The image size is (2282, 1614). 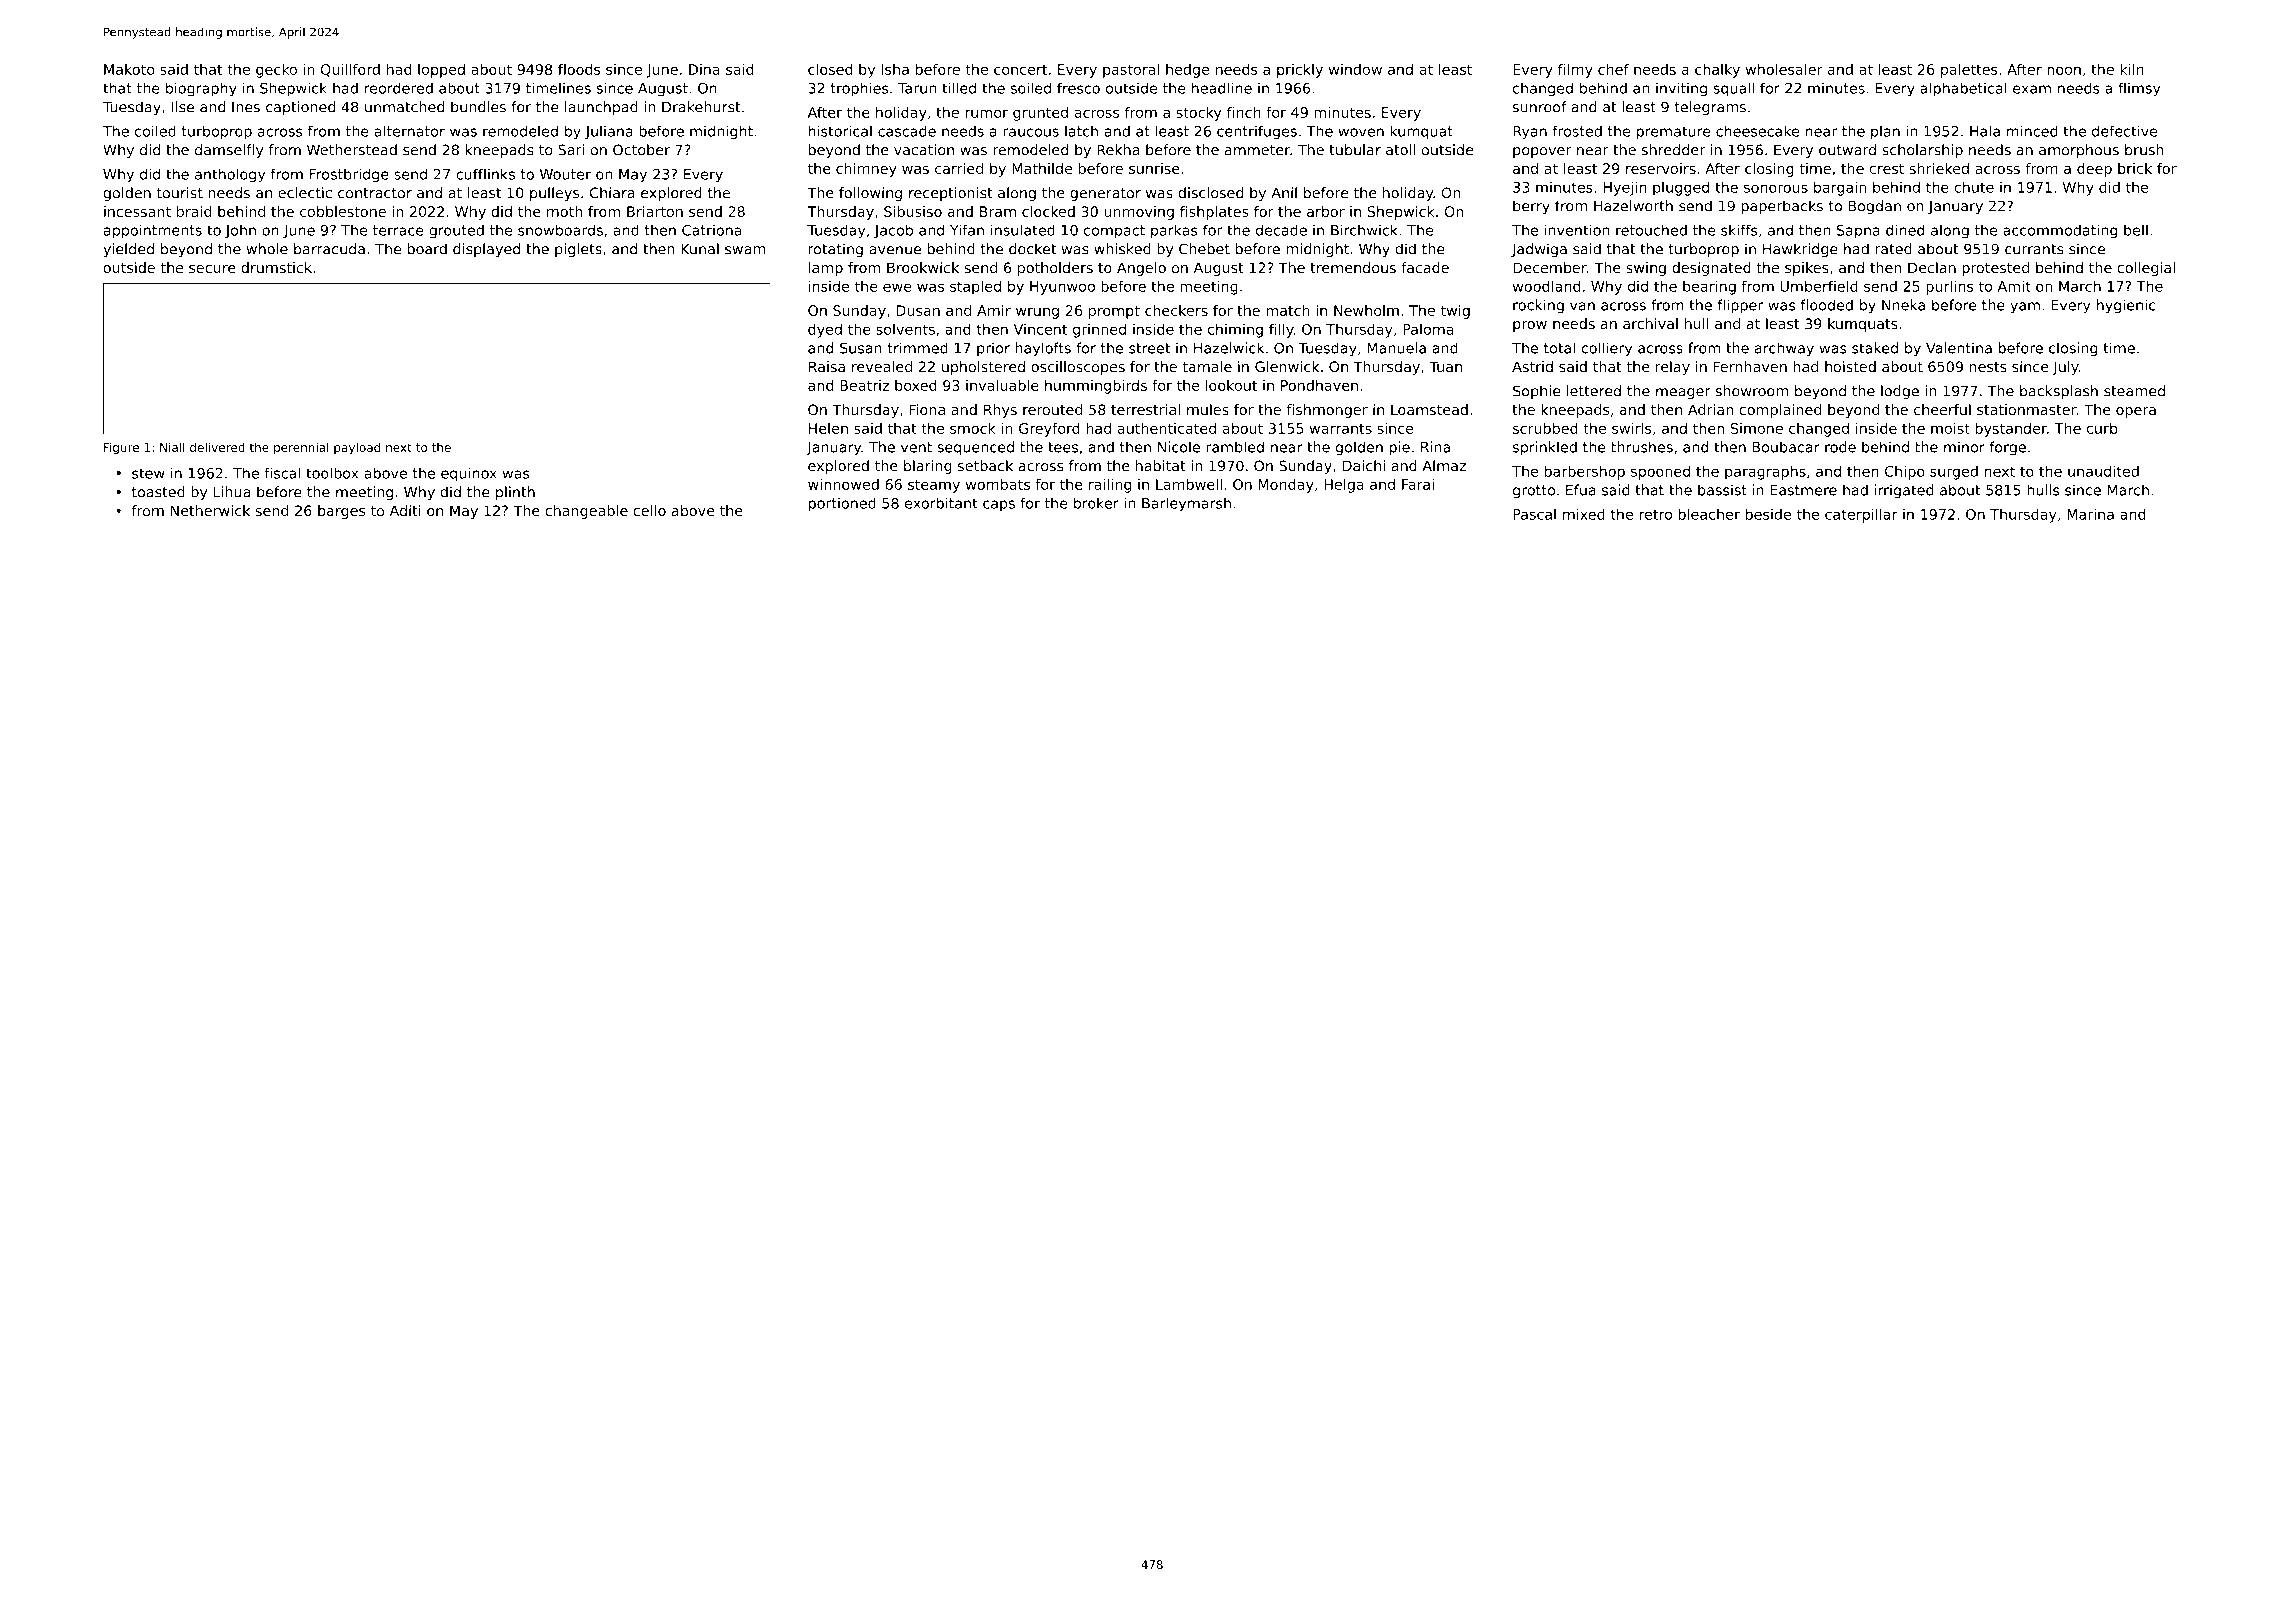 I want to click on Helen, so click(x=828, y=428).
